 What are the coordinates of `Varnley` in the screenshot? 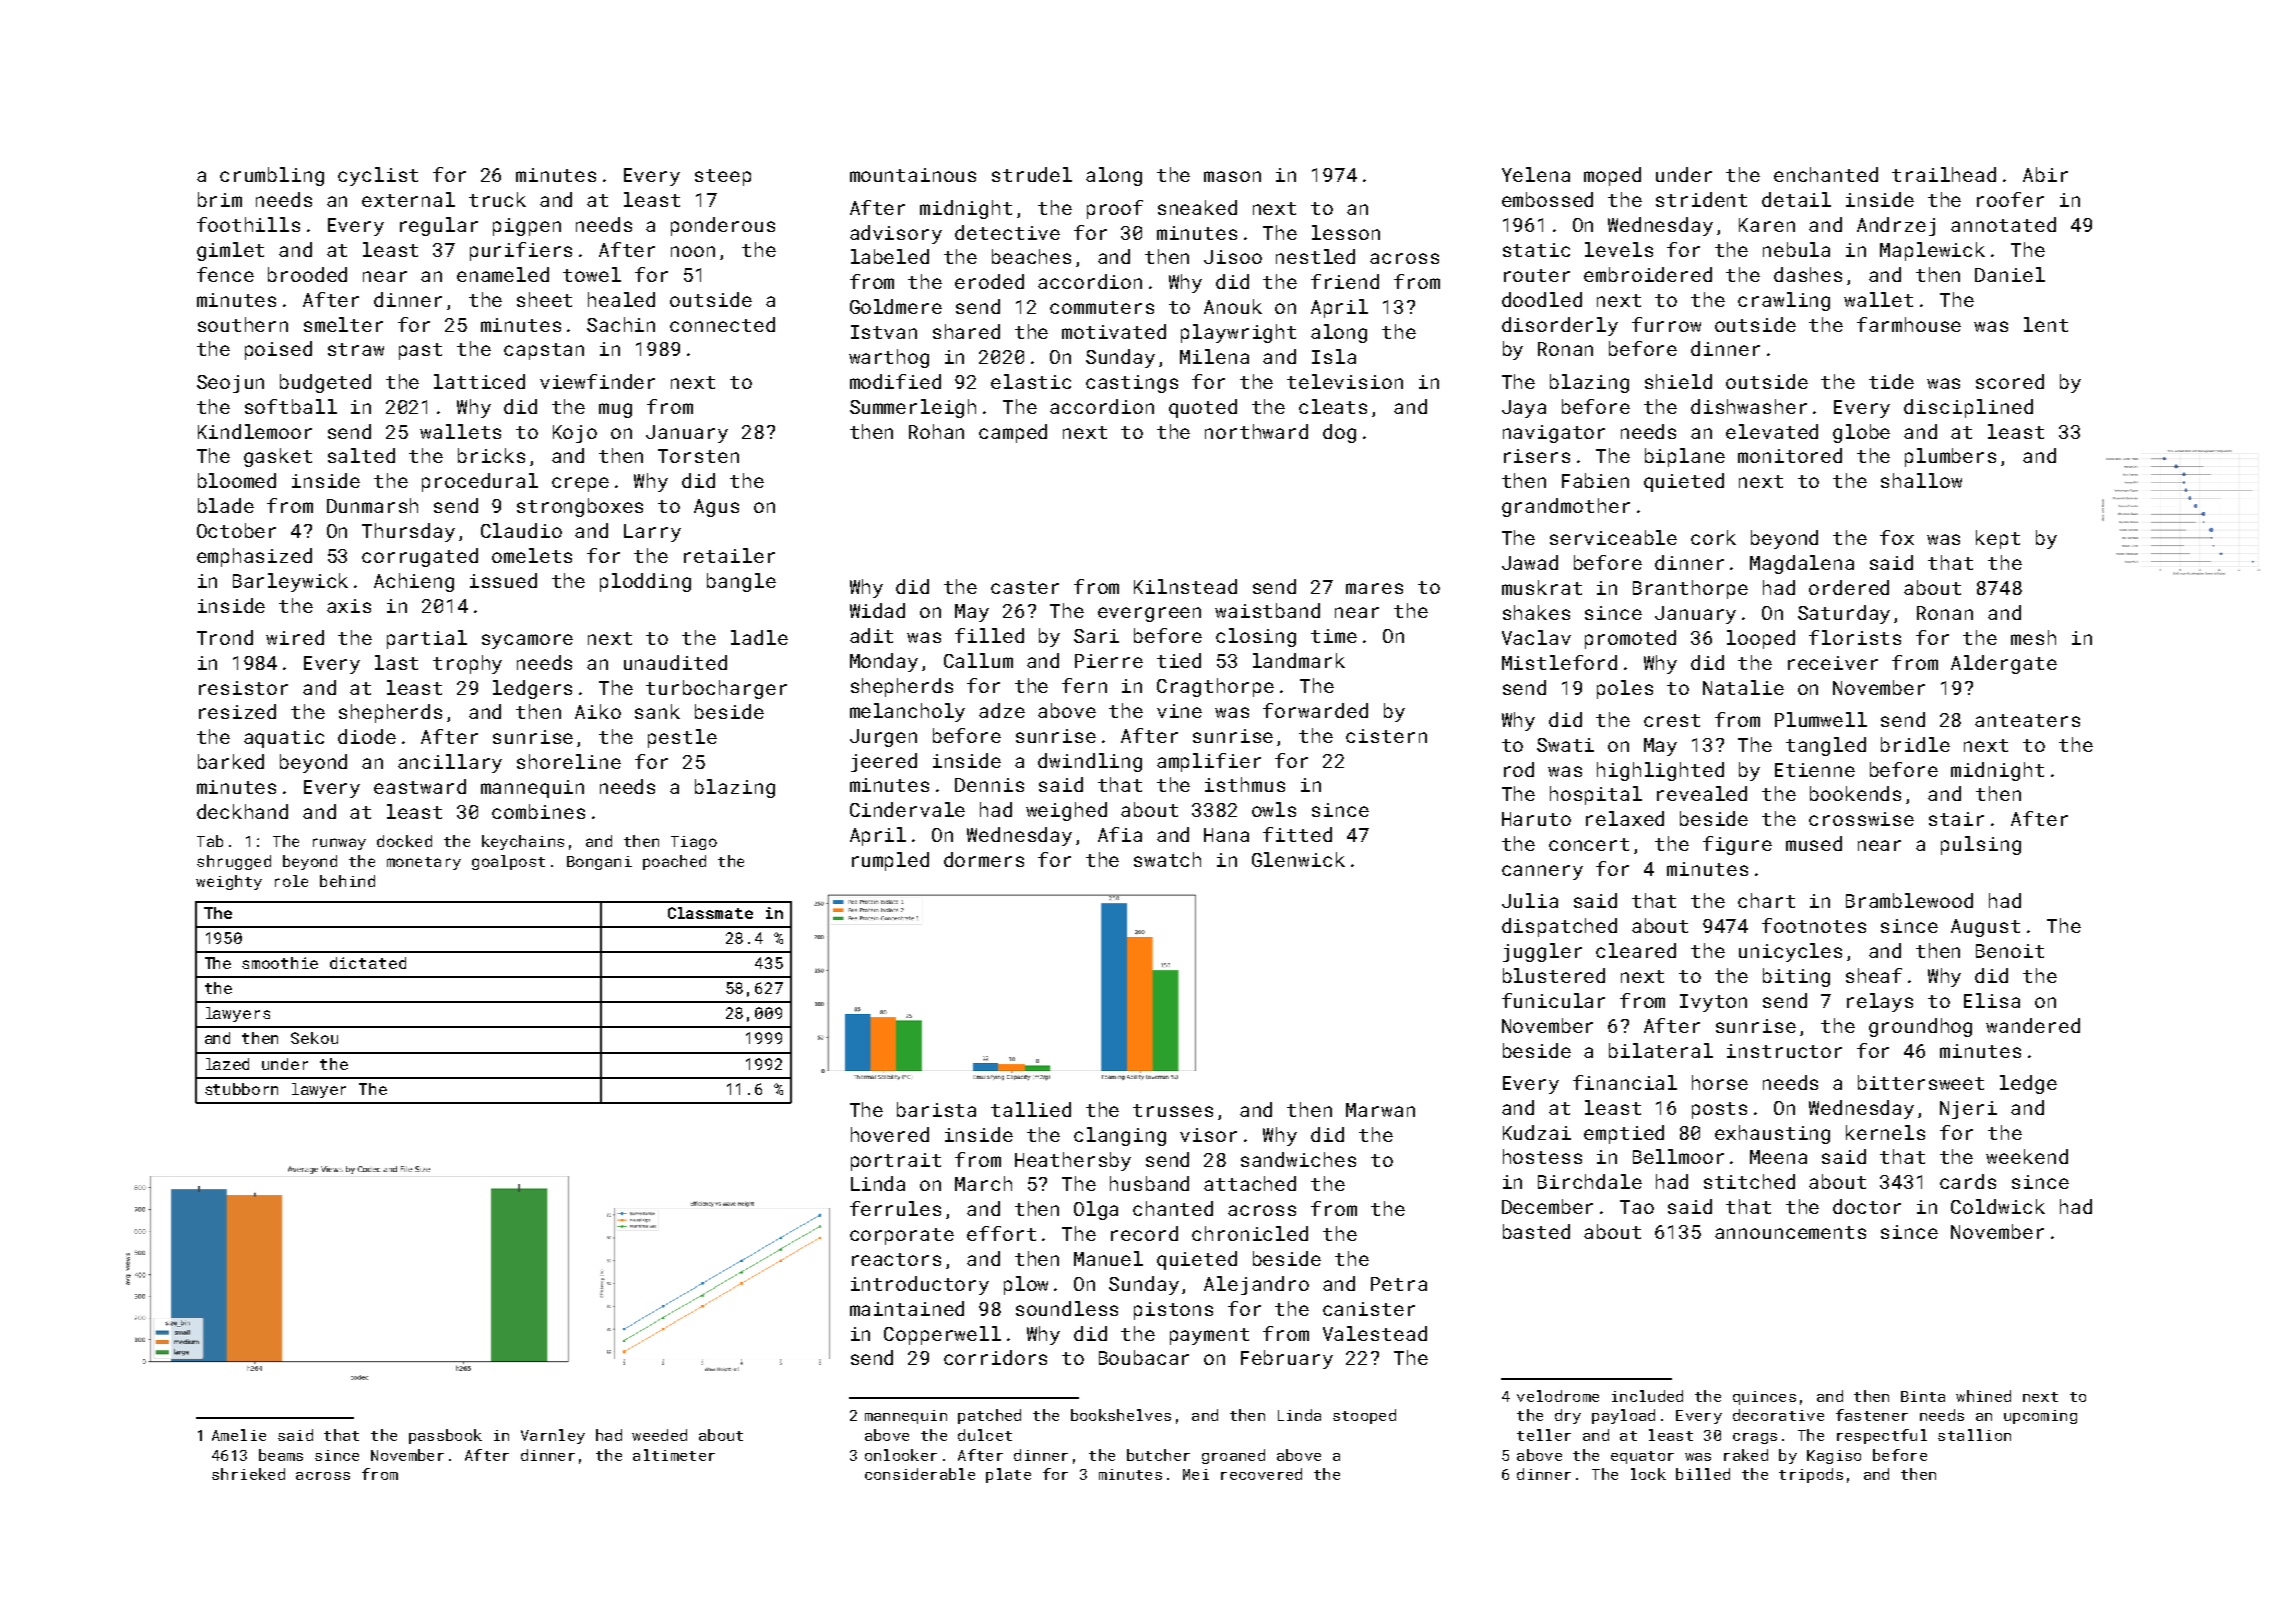 It's located at (553, 1436).
